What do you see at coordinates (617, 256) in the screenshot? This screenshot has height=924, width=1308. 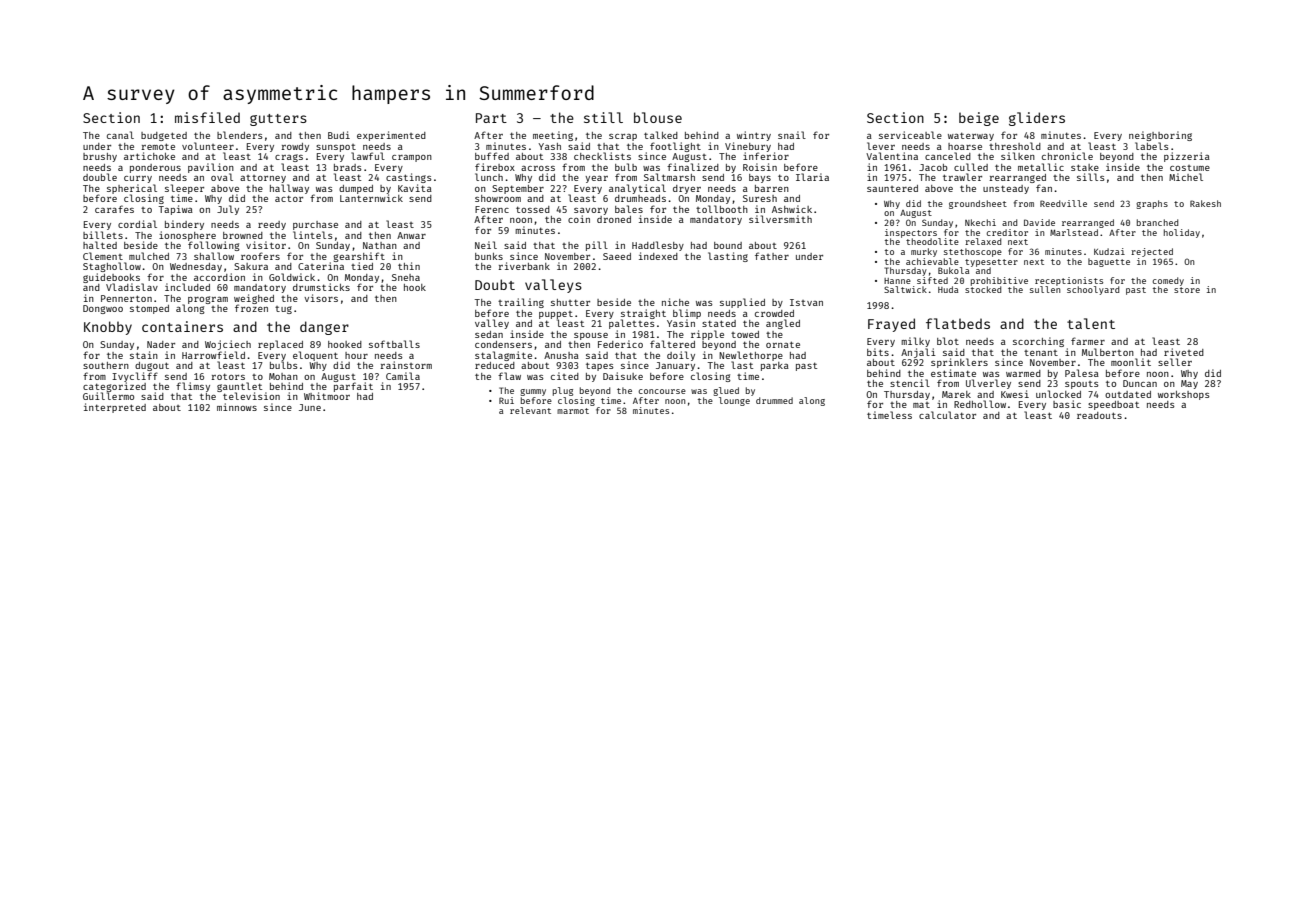 I see `Saeed` at bounding box center [617, 256].
